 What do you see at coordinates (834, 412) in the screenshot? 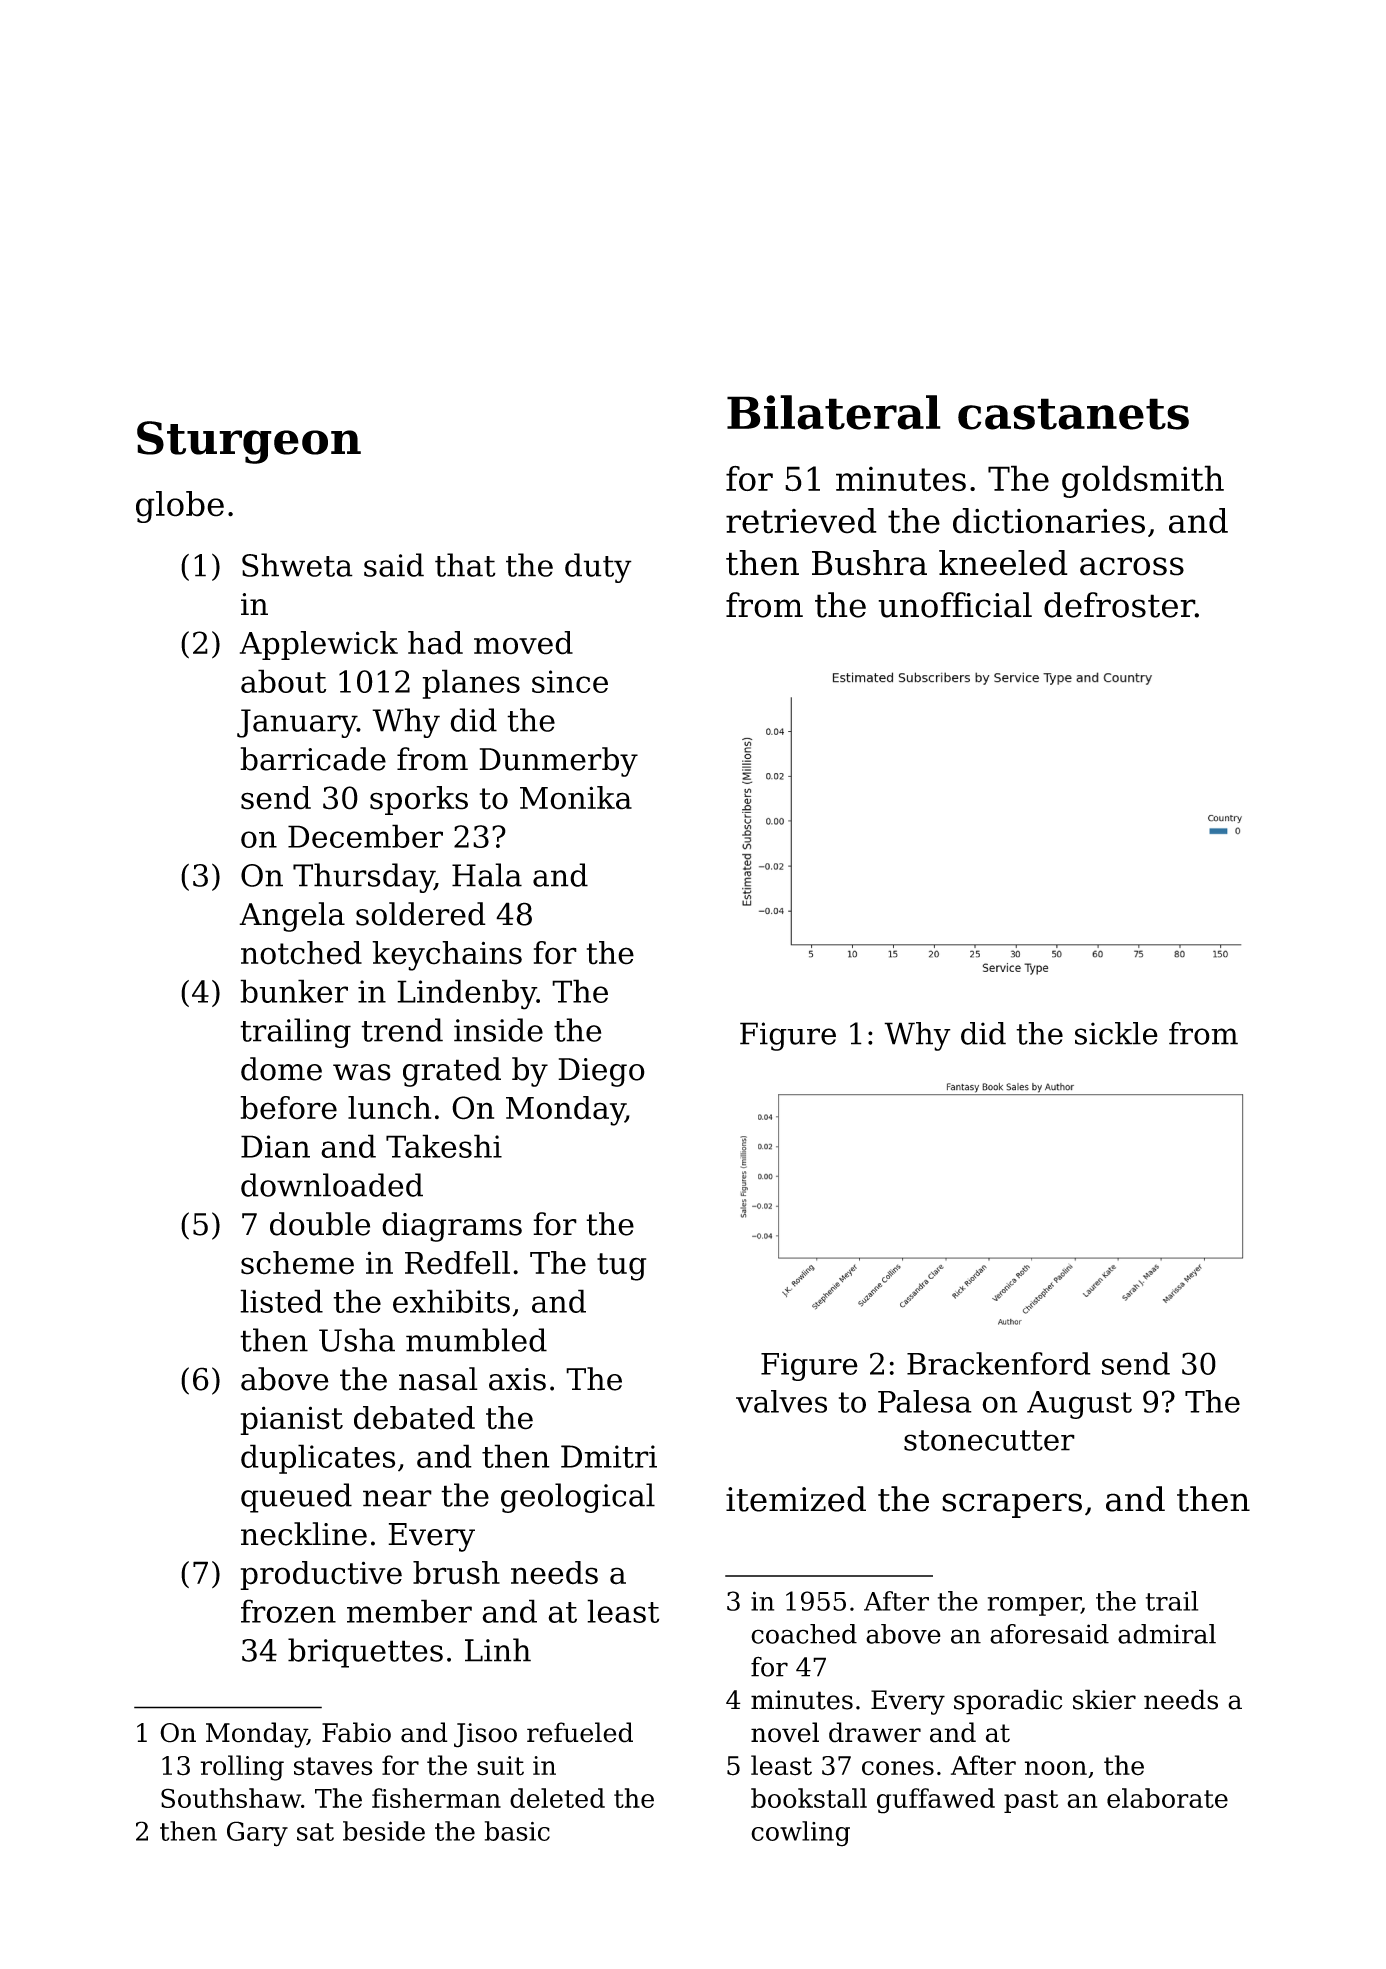
I see `Bilateral` at bounding box center [834, 412].
